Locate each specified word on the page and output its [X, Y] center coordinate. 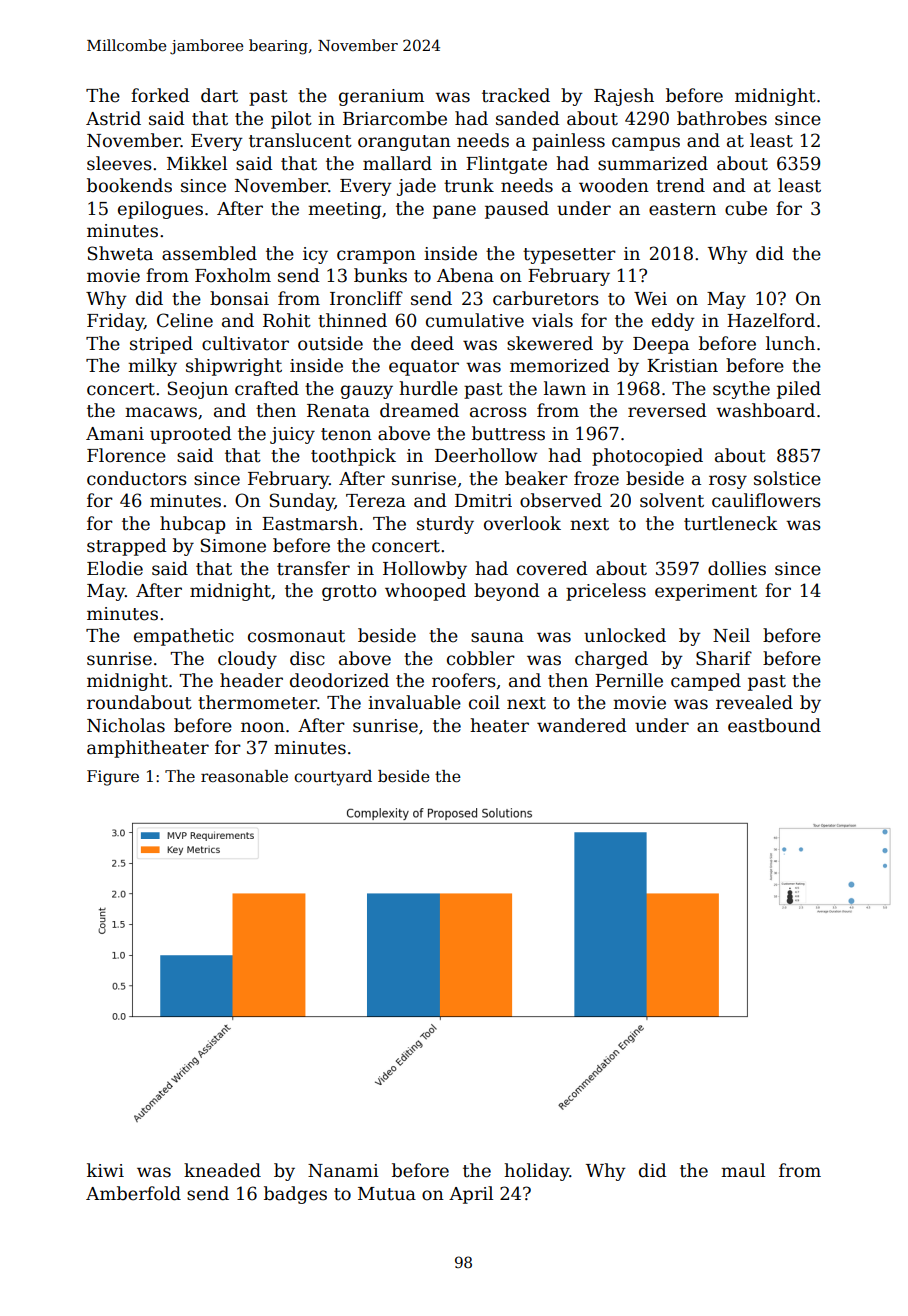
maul [743, 1170]
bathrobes [722, 118]
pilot [291, 120]
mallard [397, 163]
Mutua [387, 1194]
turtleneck [731, 523]
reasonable [244, 776]
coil [484, 702]
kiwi [105, 1170]
